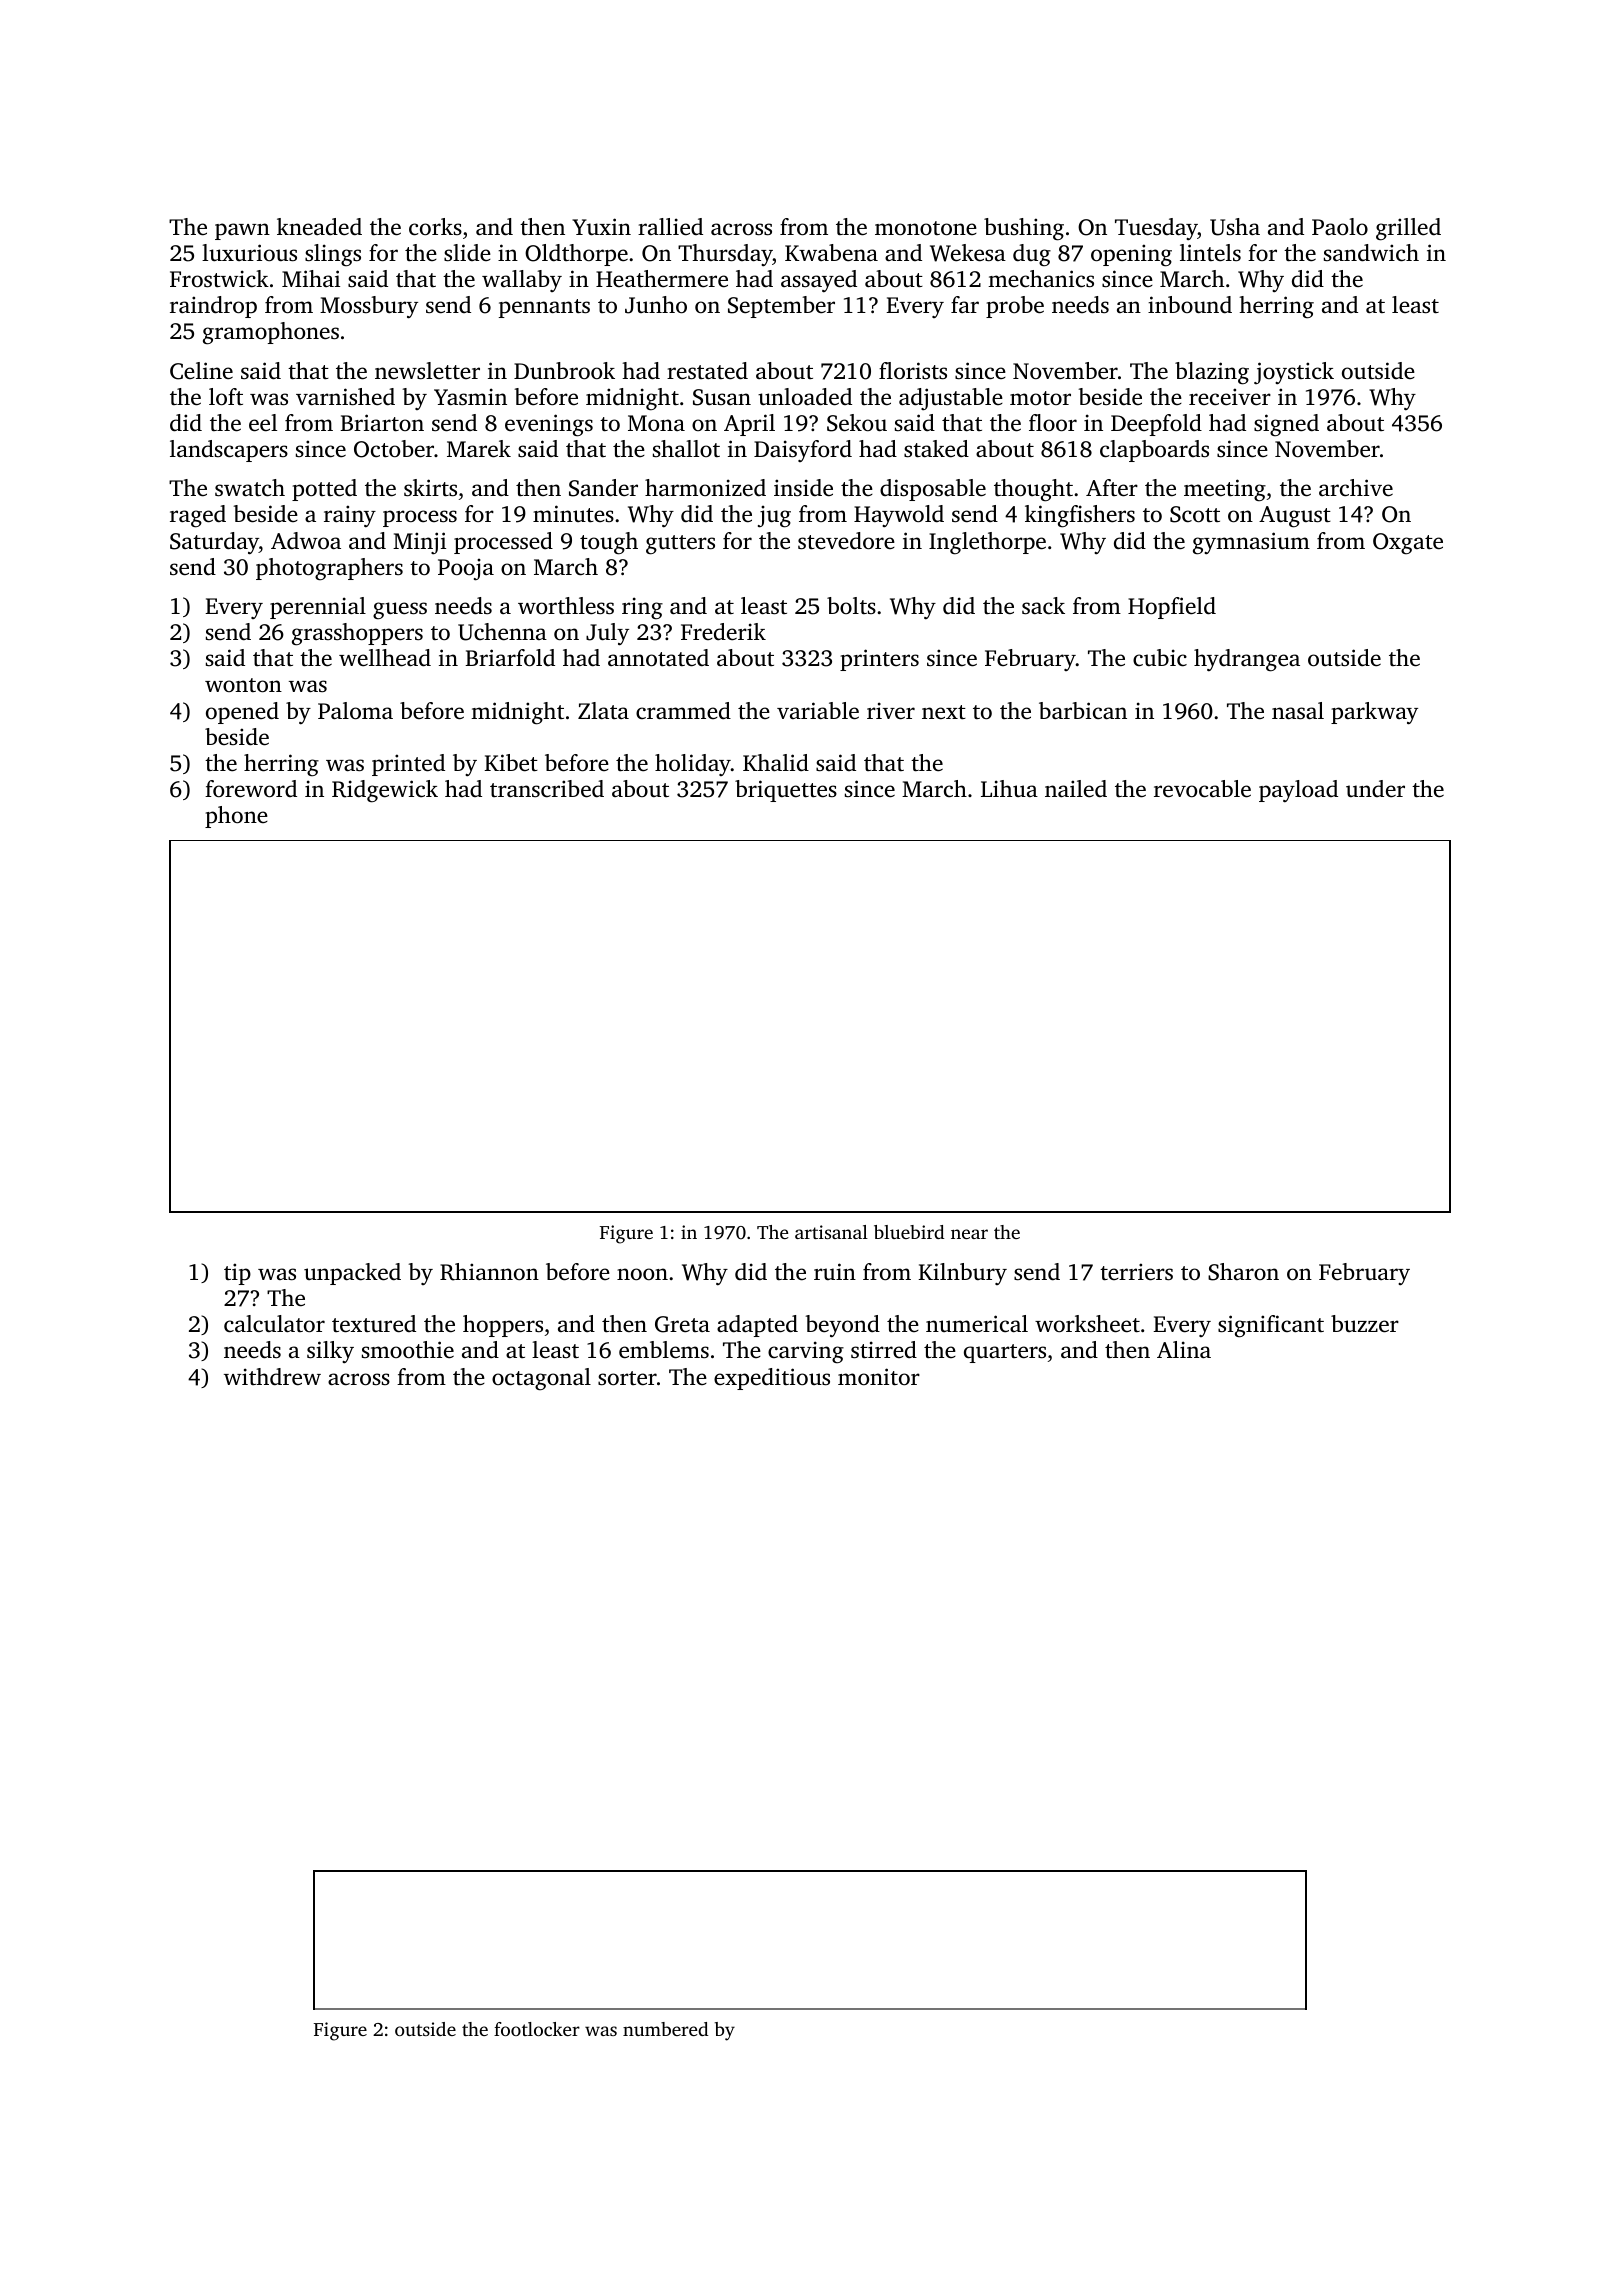 The width and height of the screenshot is (1620, 2292). Describe the element at coordinates (1184, 1349) in the screenshot. I see `Alina` at that location.
